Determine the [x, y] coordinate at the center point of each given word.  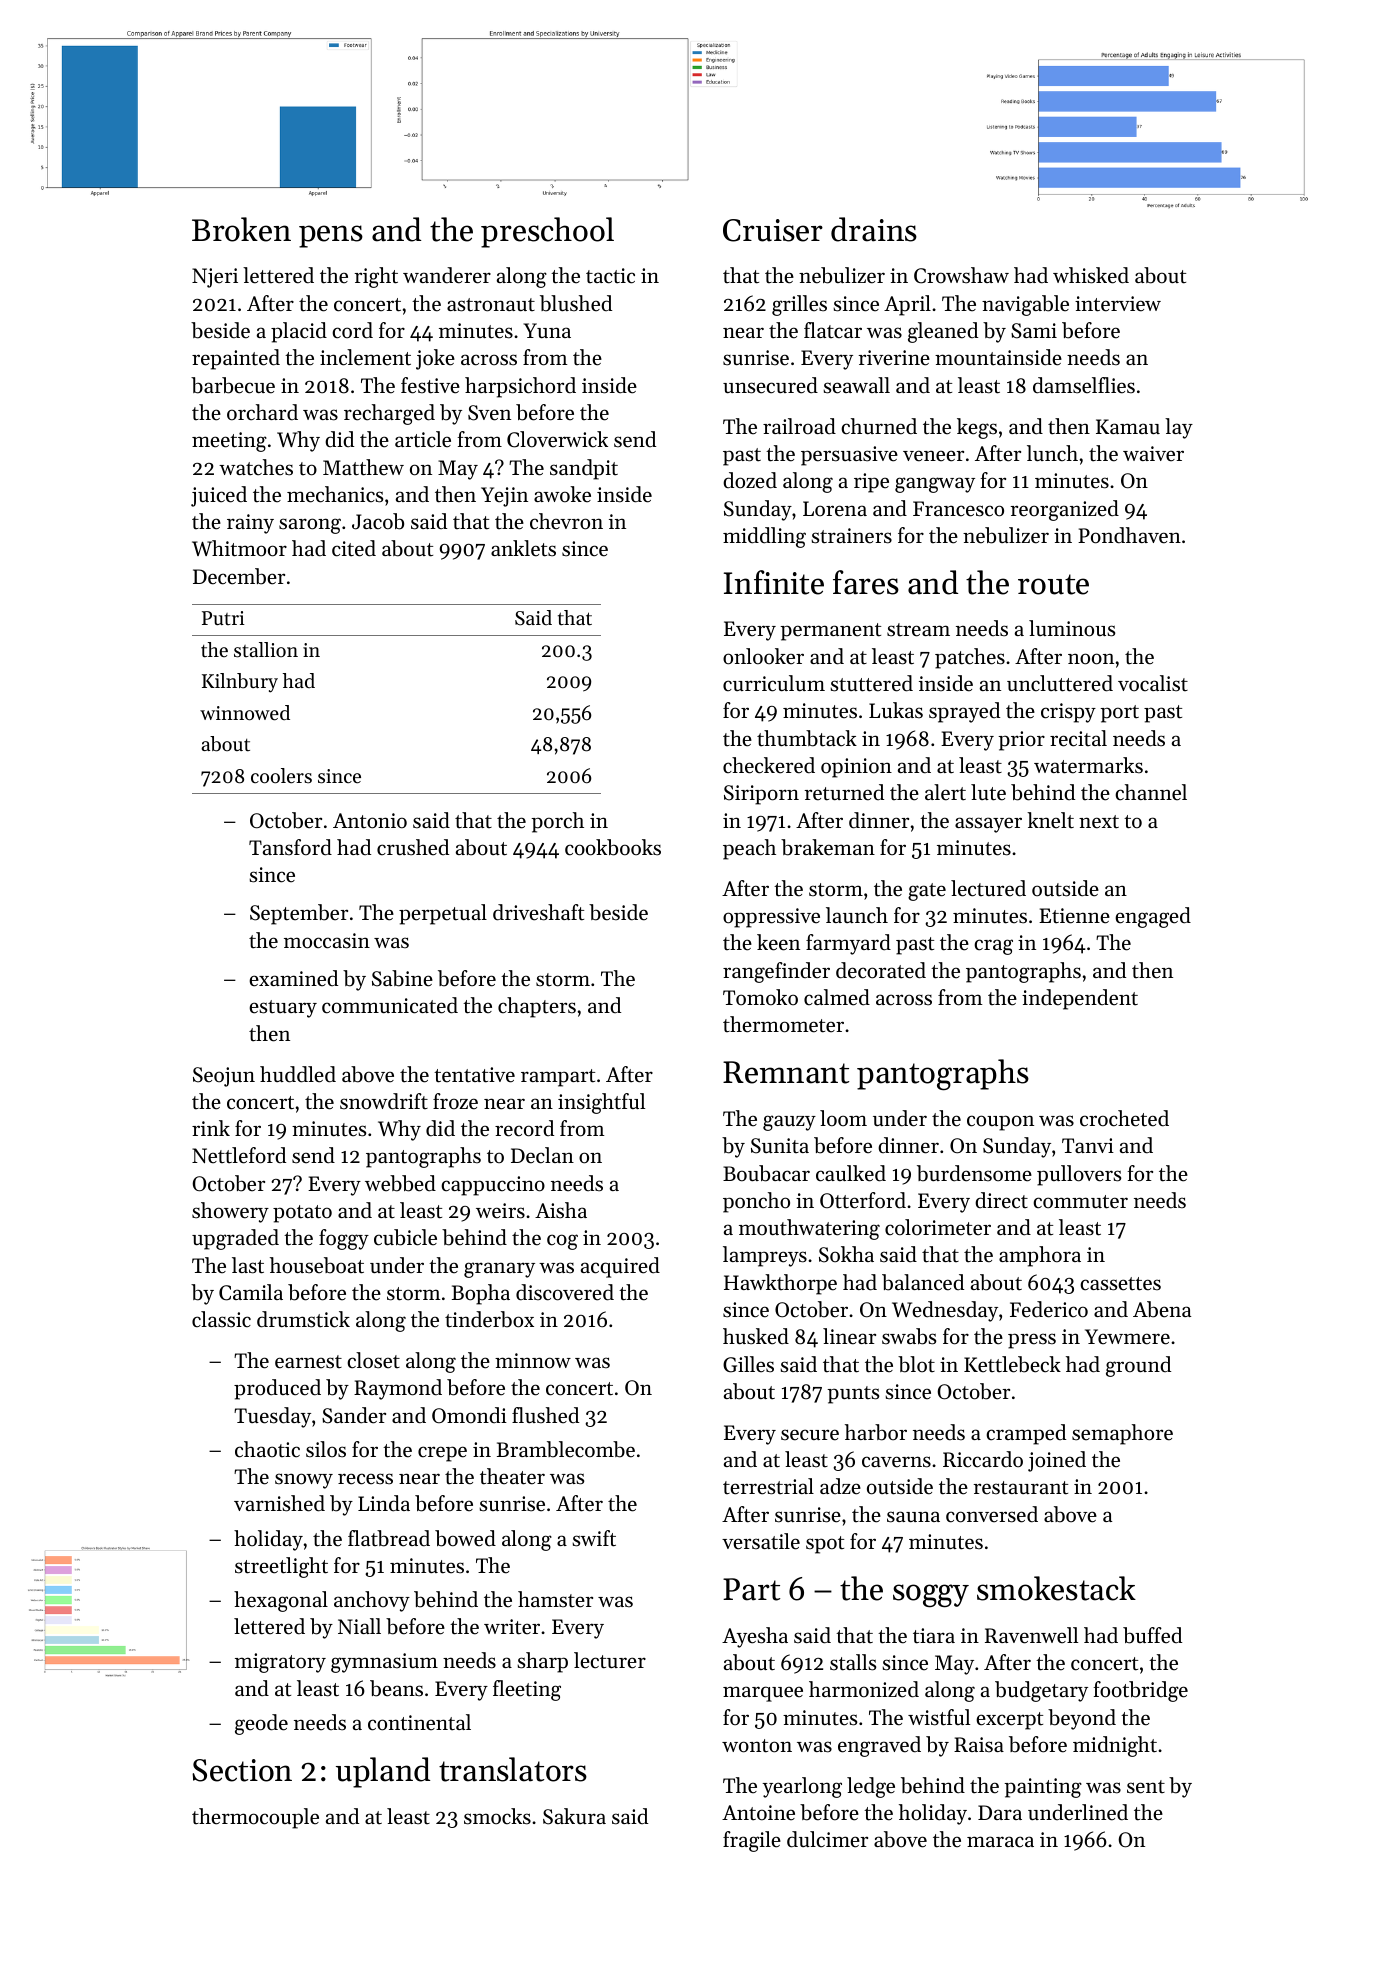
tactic [610, 276]
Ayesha [755, 1637]
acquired [620, 1267]
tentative [474, 1075]
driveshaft [538, 912]
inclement [365, 357]
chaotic [267, 1449]
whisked [1091, 275]
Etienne [1074, 916]
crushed [413, 847]
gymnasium [384, 1663]
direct [1001, 1200]
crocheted [1124, 1118]
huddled [298, 1074]
